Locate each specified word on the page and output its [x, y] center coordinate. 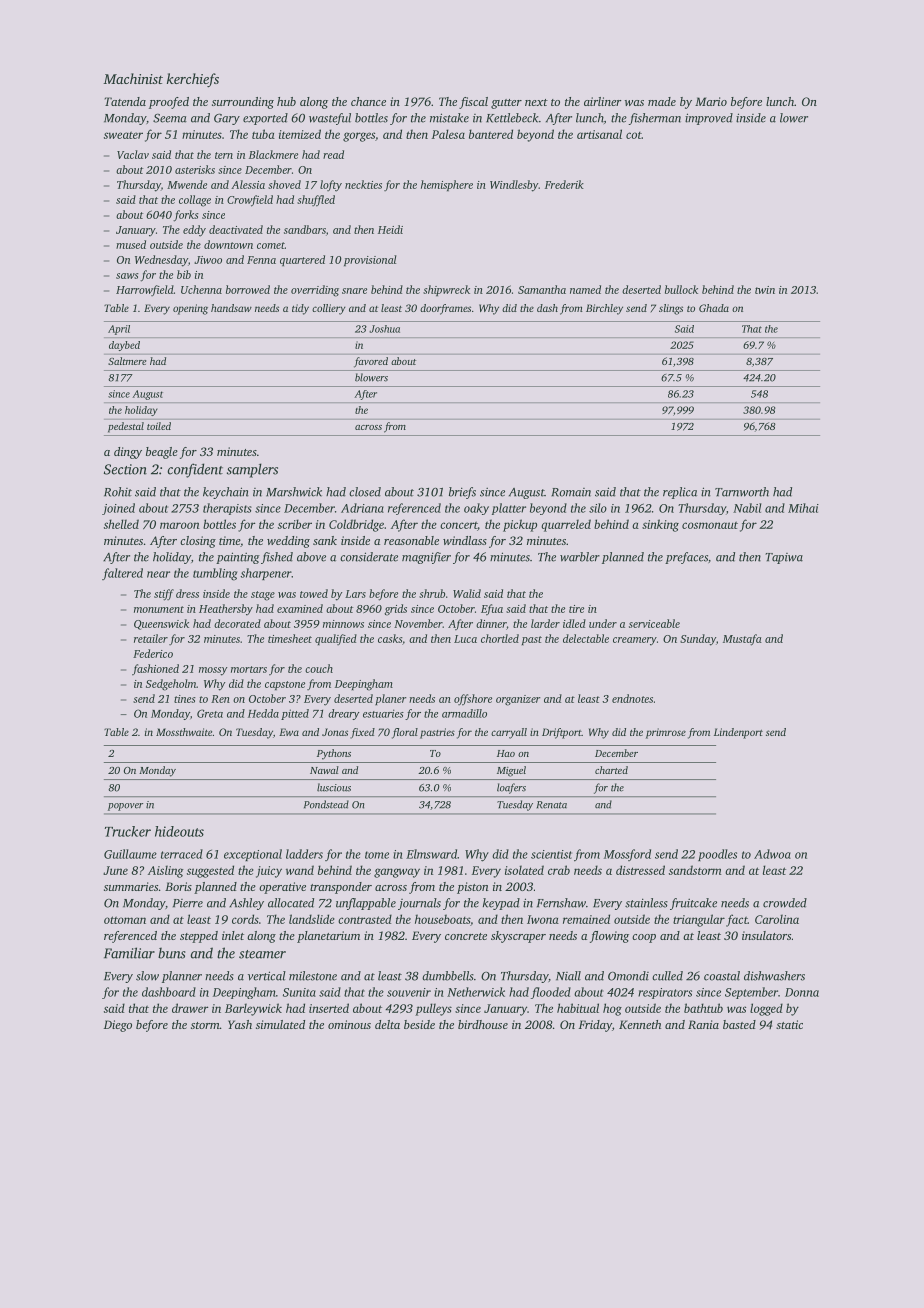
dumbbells [448, 976]
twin [765, 290]
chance [368, 101]
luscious [334, 787]
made [662, 101]
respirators [665, 993]
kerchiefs [193, 80]
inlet [233, 935]
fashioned [155, 670]
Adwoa [772, 854]
